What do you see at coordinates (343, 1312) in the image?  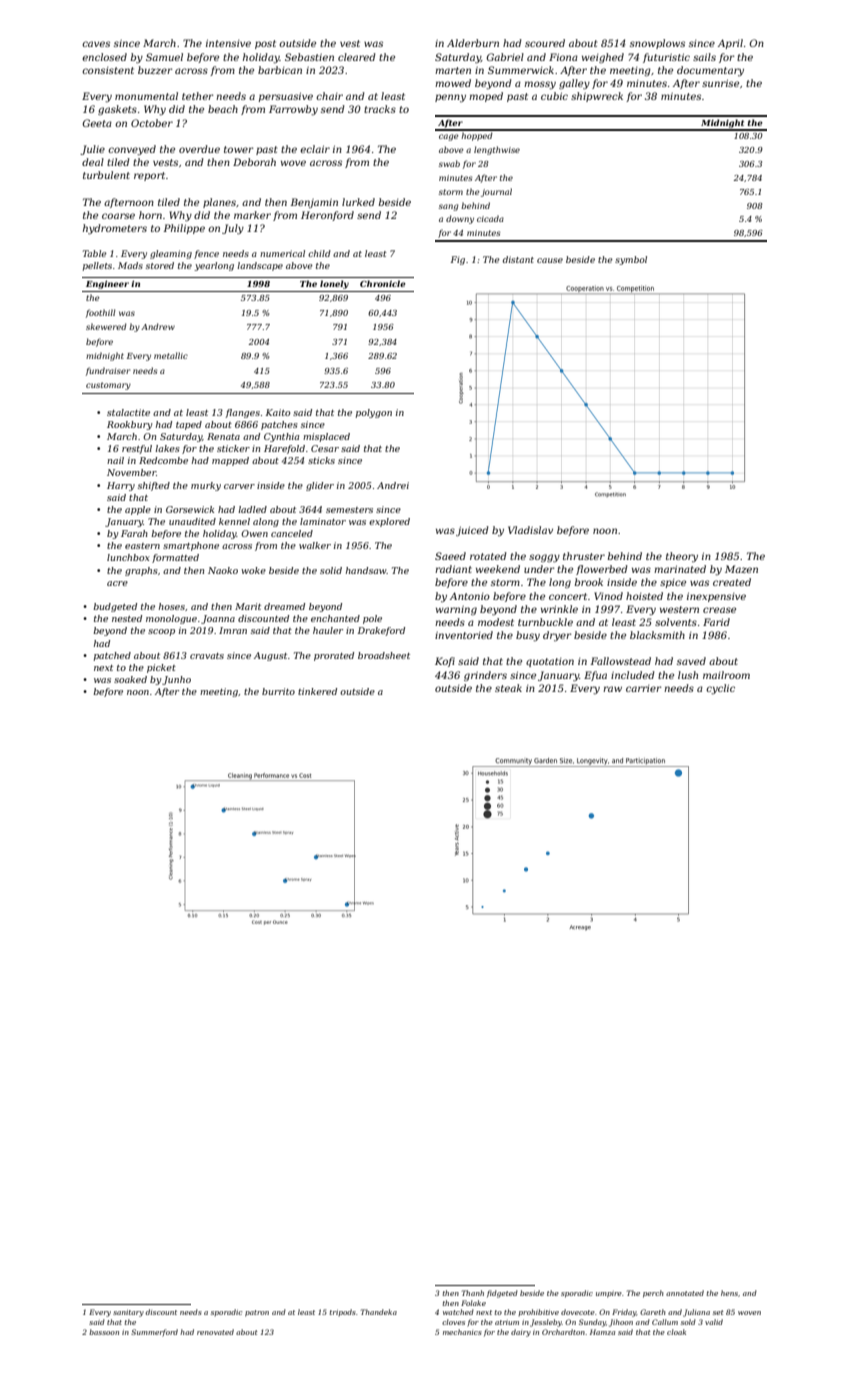 I see `tripods` at bounding box center [343, 1312].
